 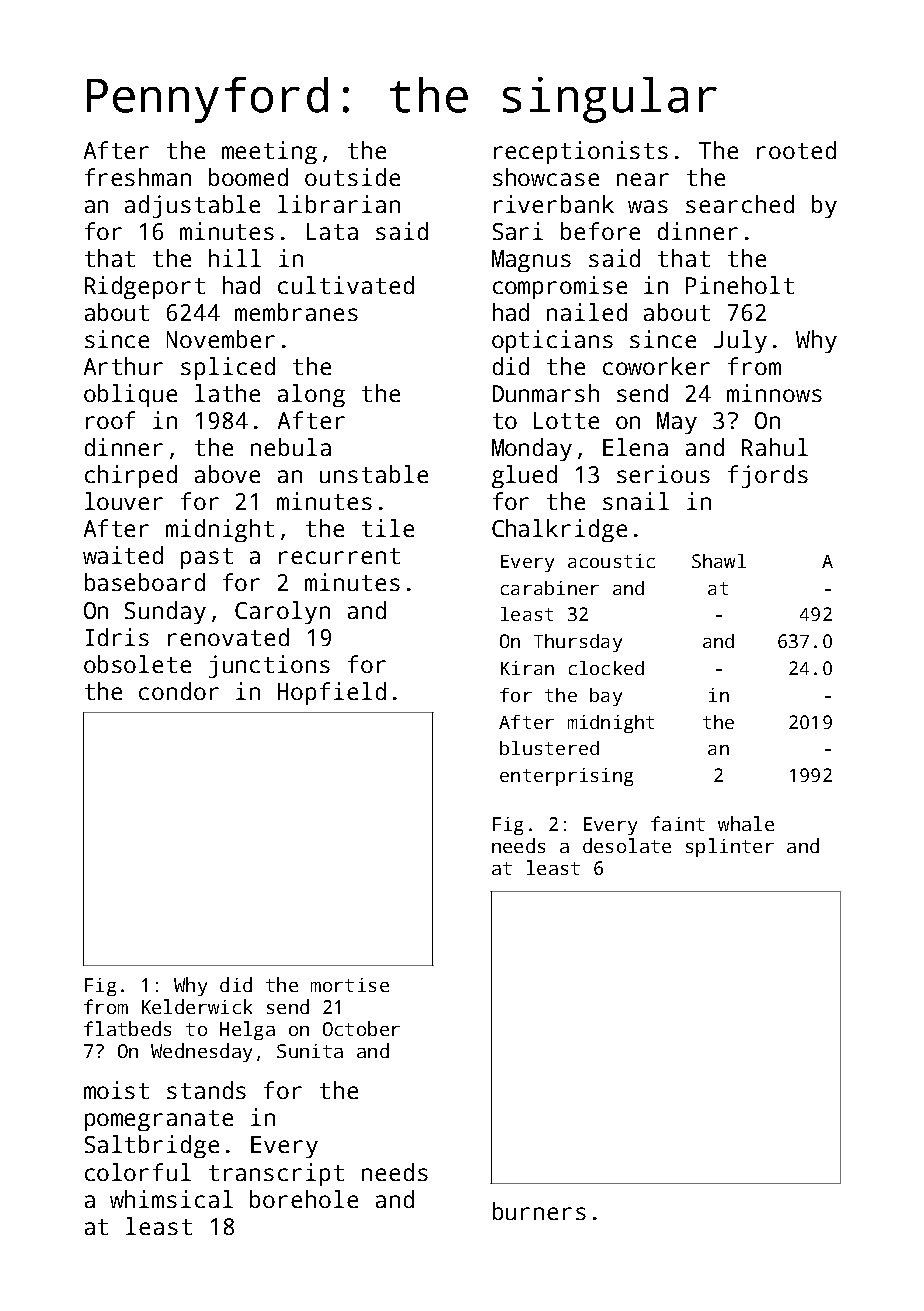 What do you see at coordinates (206, 1090) in the screenshot?
I see `stands` at bounding box center [206, 1090].
